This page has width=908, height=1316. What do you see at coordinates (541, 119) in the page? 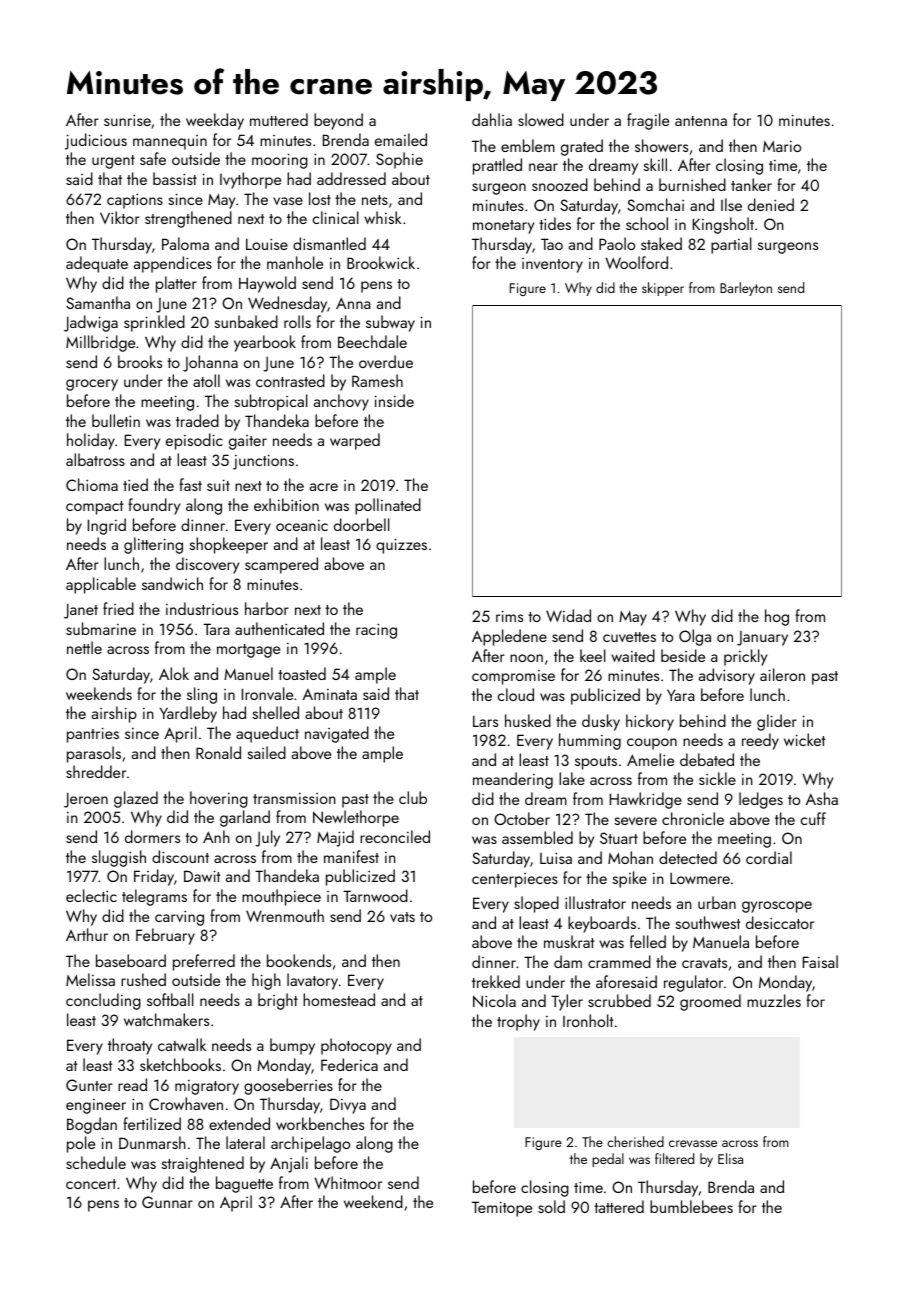
I see `slowed` at bounding box center [541, 119].
